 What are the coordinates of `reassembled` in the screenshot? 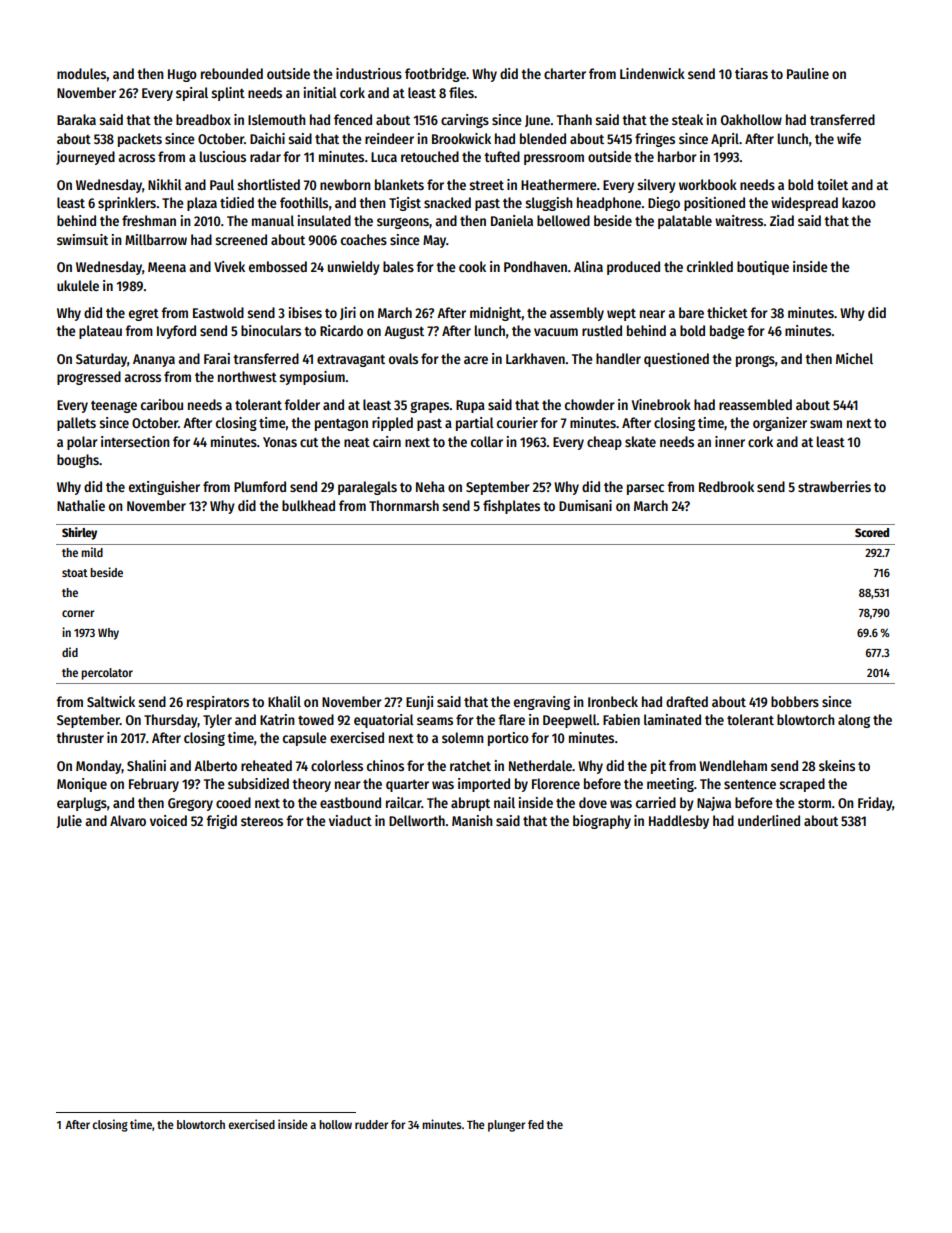 It's located at (755, 404).
